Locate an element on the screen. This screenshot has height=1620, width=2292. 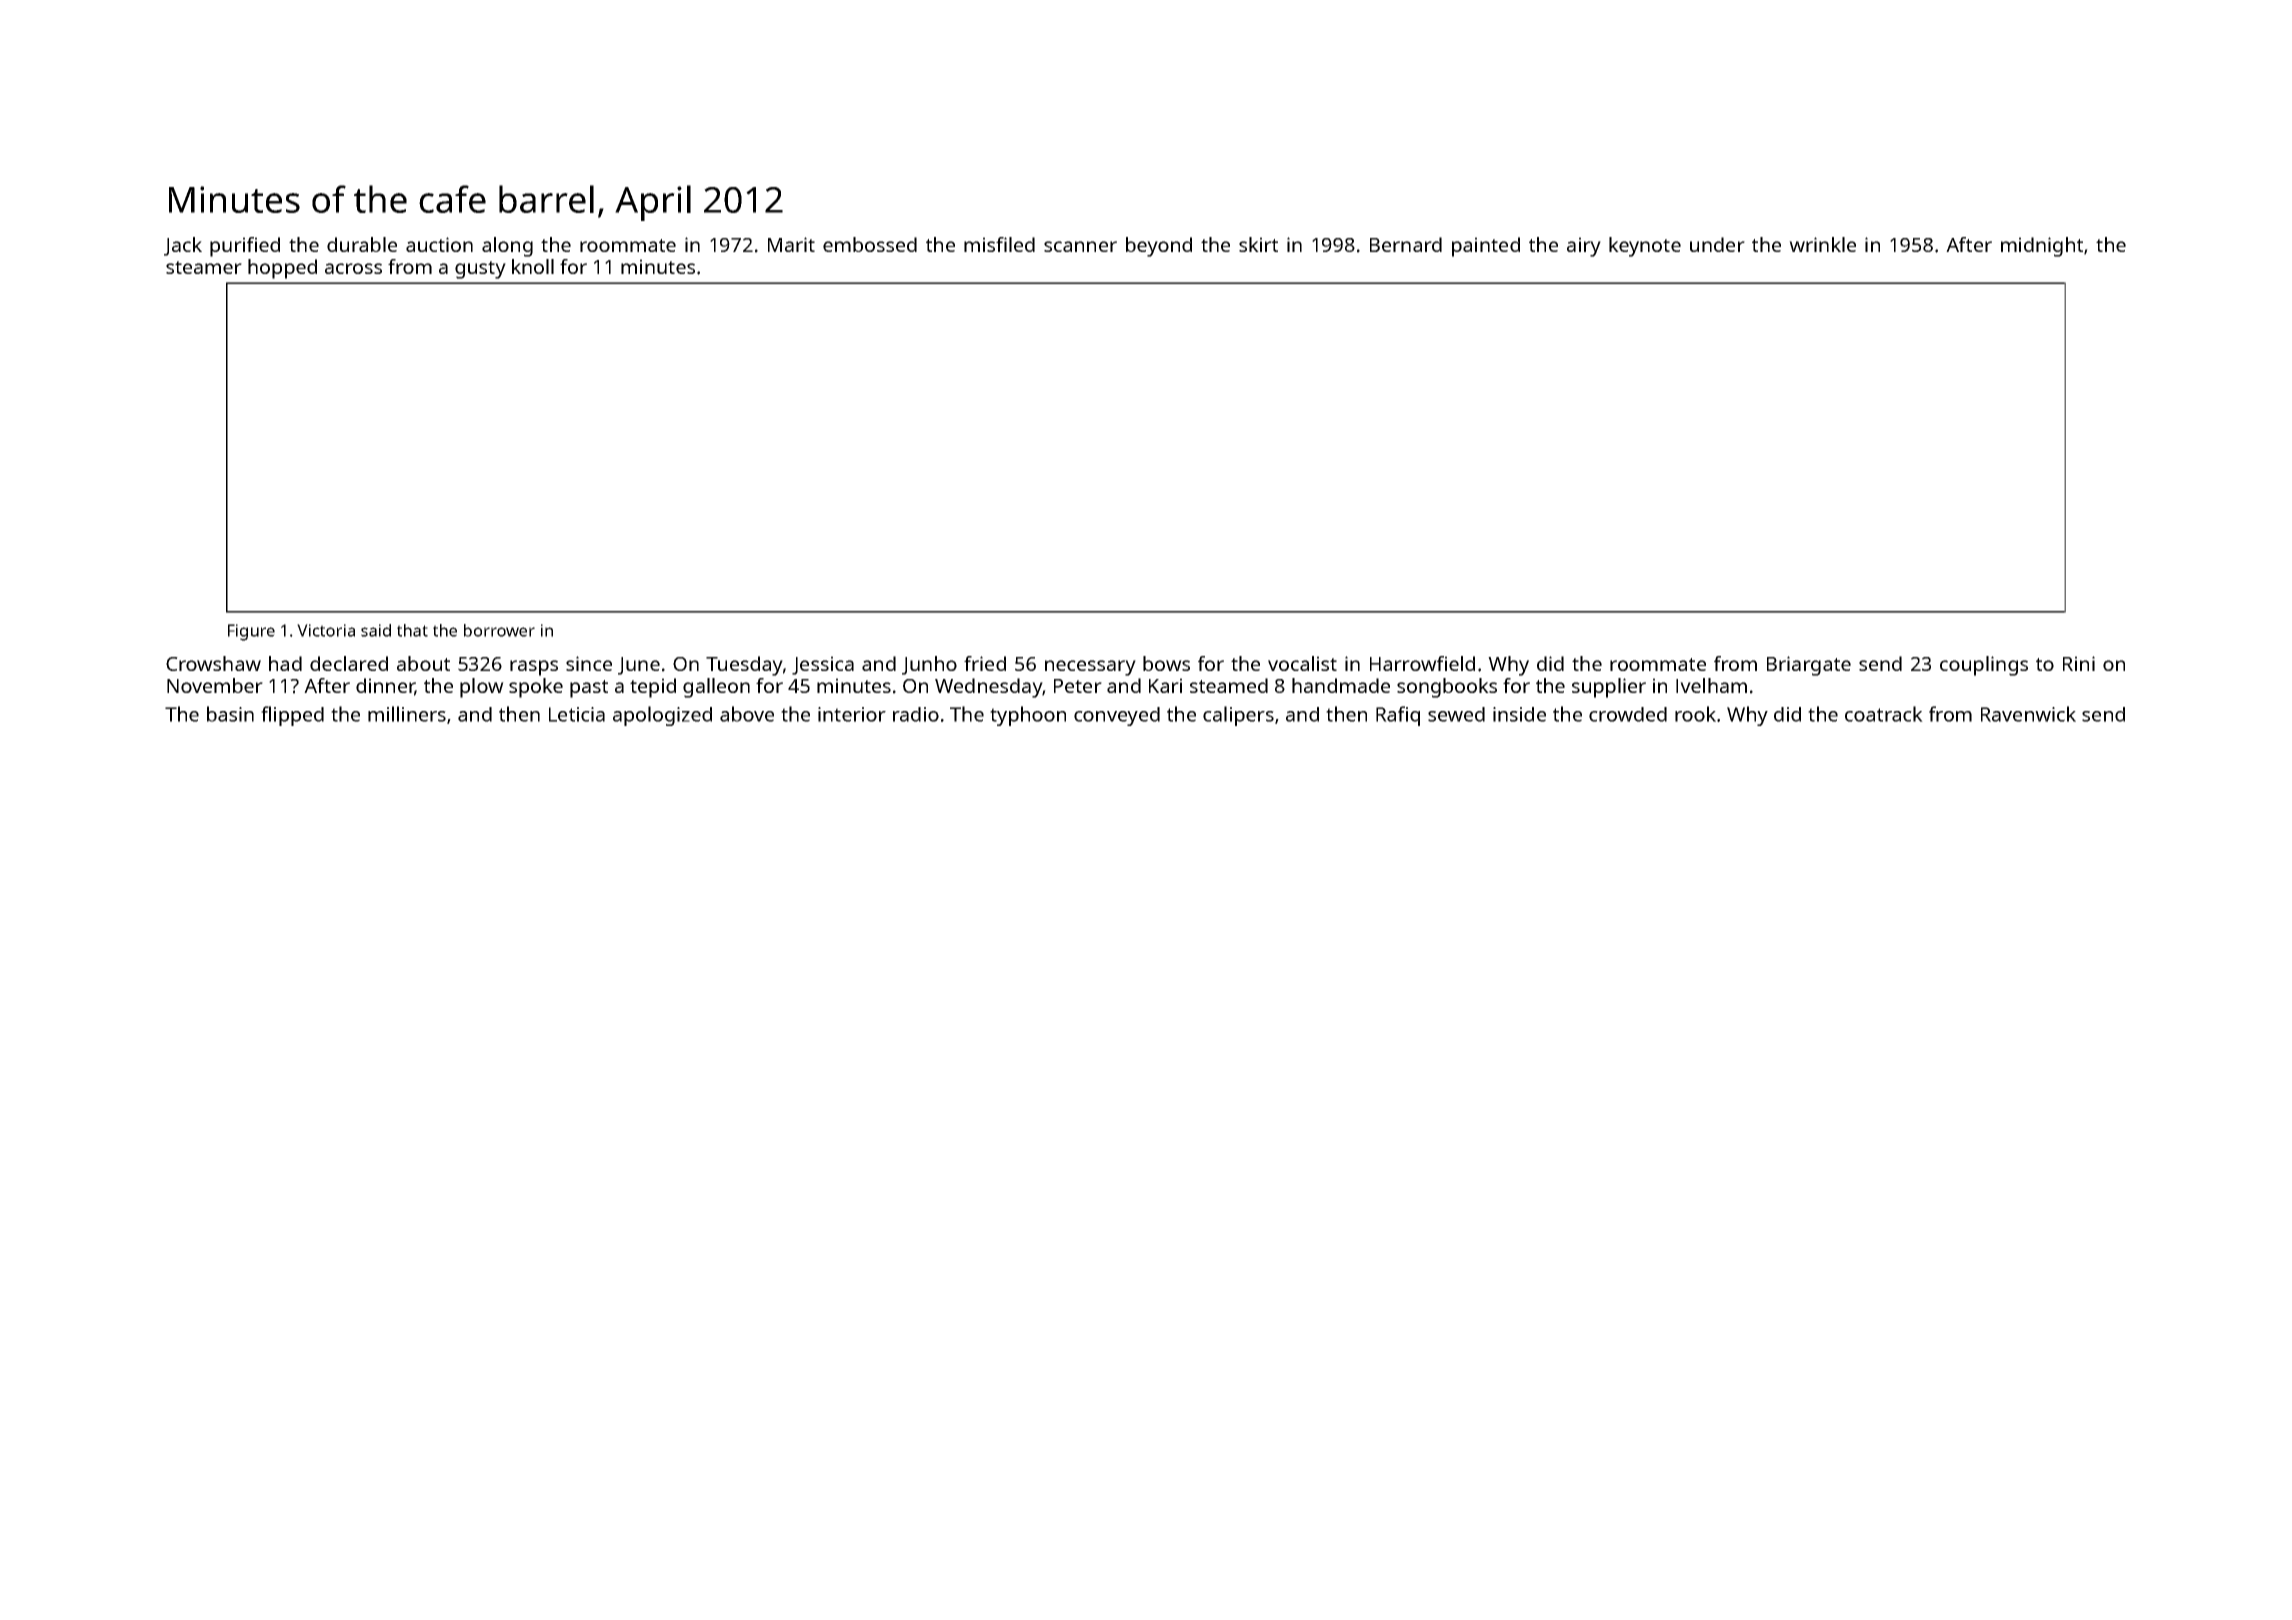
durable is located at coordinates (362, 244).
